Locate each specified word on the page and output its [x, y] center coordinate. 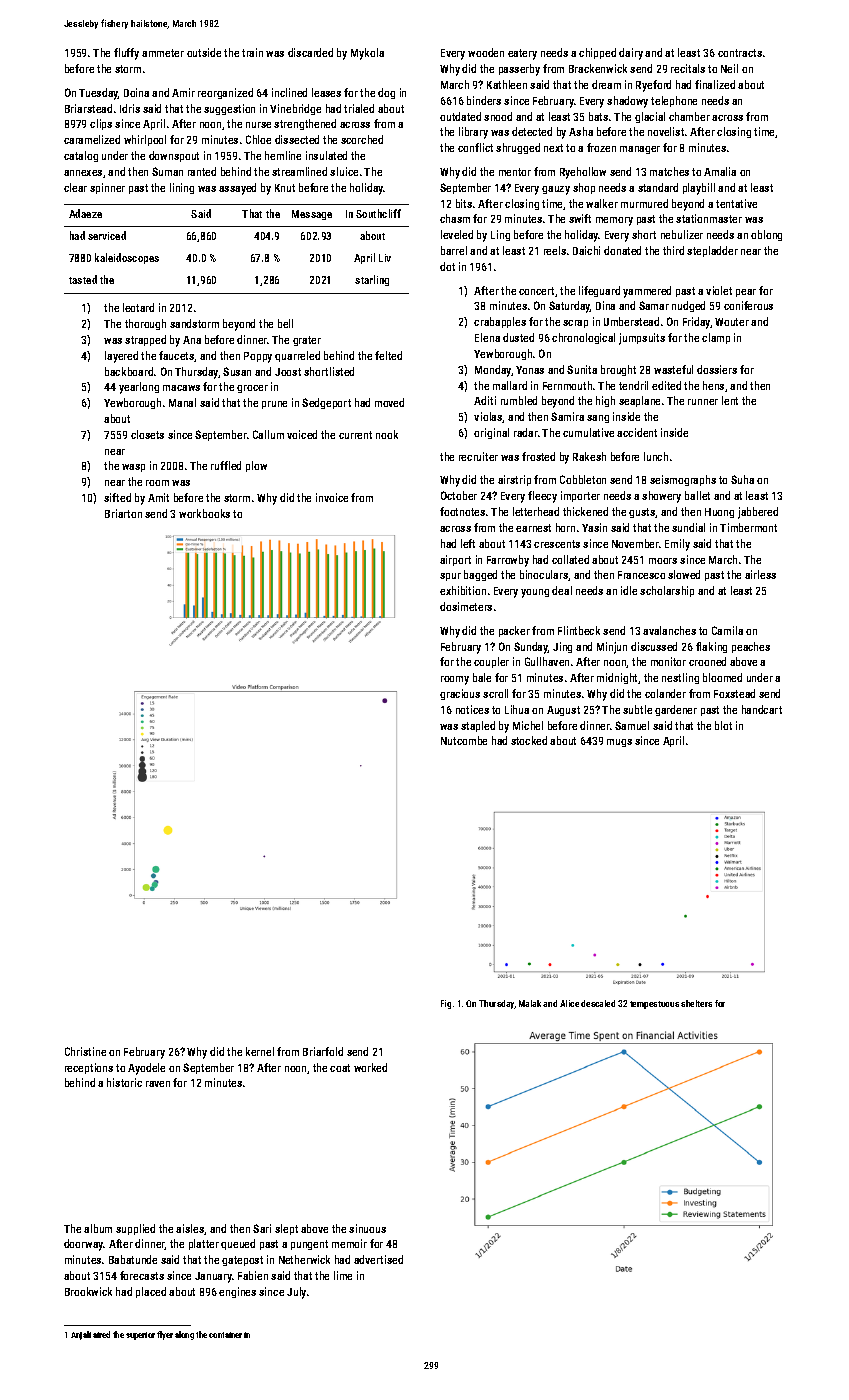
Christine [85, 1051]
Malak [530, 1003]
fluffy [126, 54]
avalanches [669, 630]
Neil [729, 68]
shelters [696, 1003]
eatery [522, 54]
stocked [529, 740]
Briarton [123, 513]
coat [340, 1068]
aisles [190, 1229]
